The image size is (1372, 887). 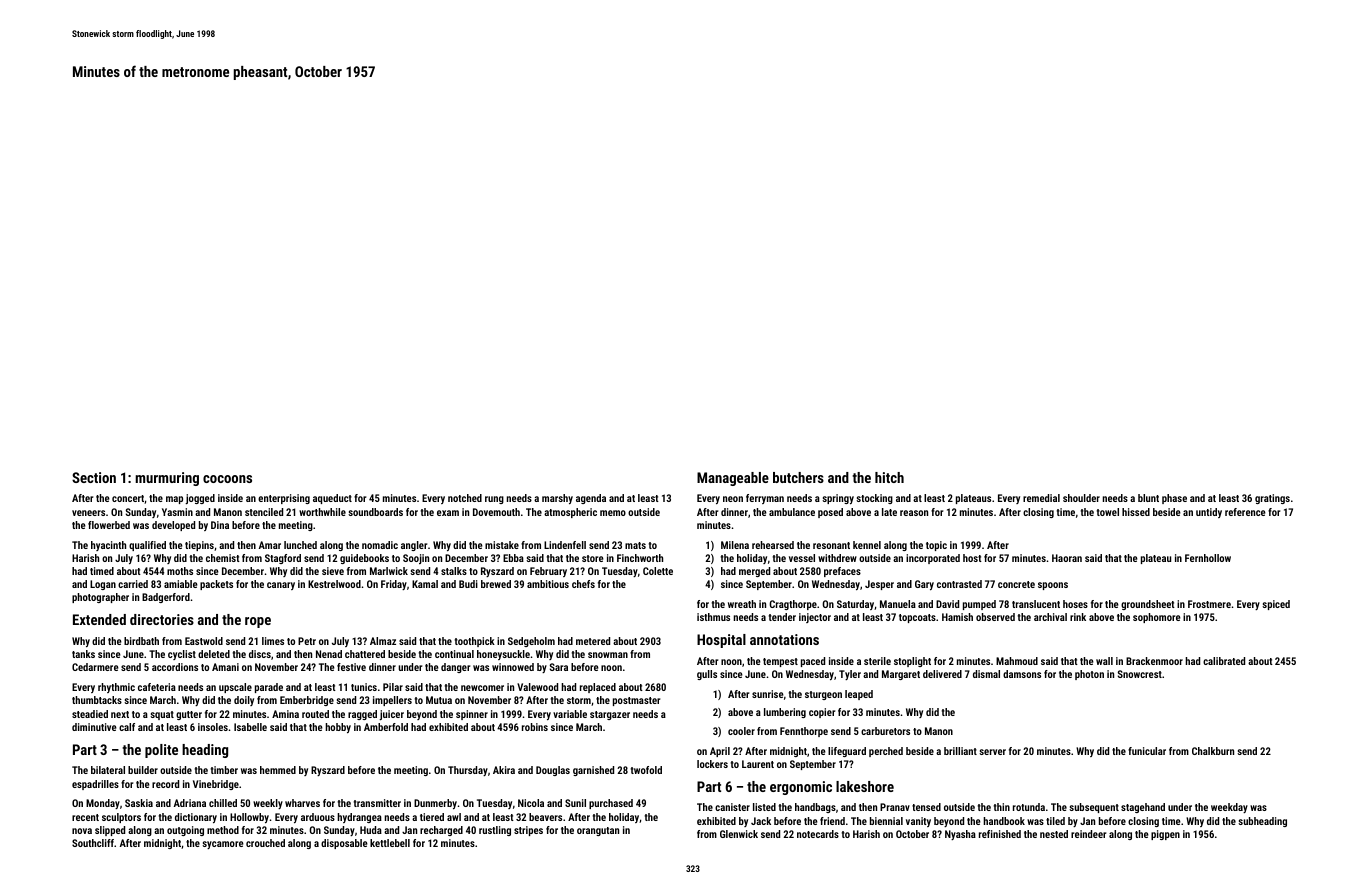 What do you see at coordinates (611, 804) in the screenshot?
I see `purchased` at bounding box center [611, 804].
